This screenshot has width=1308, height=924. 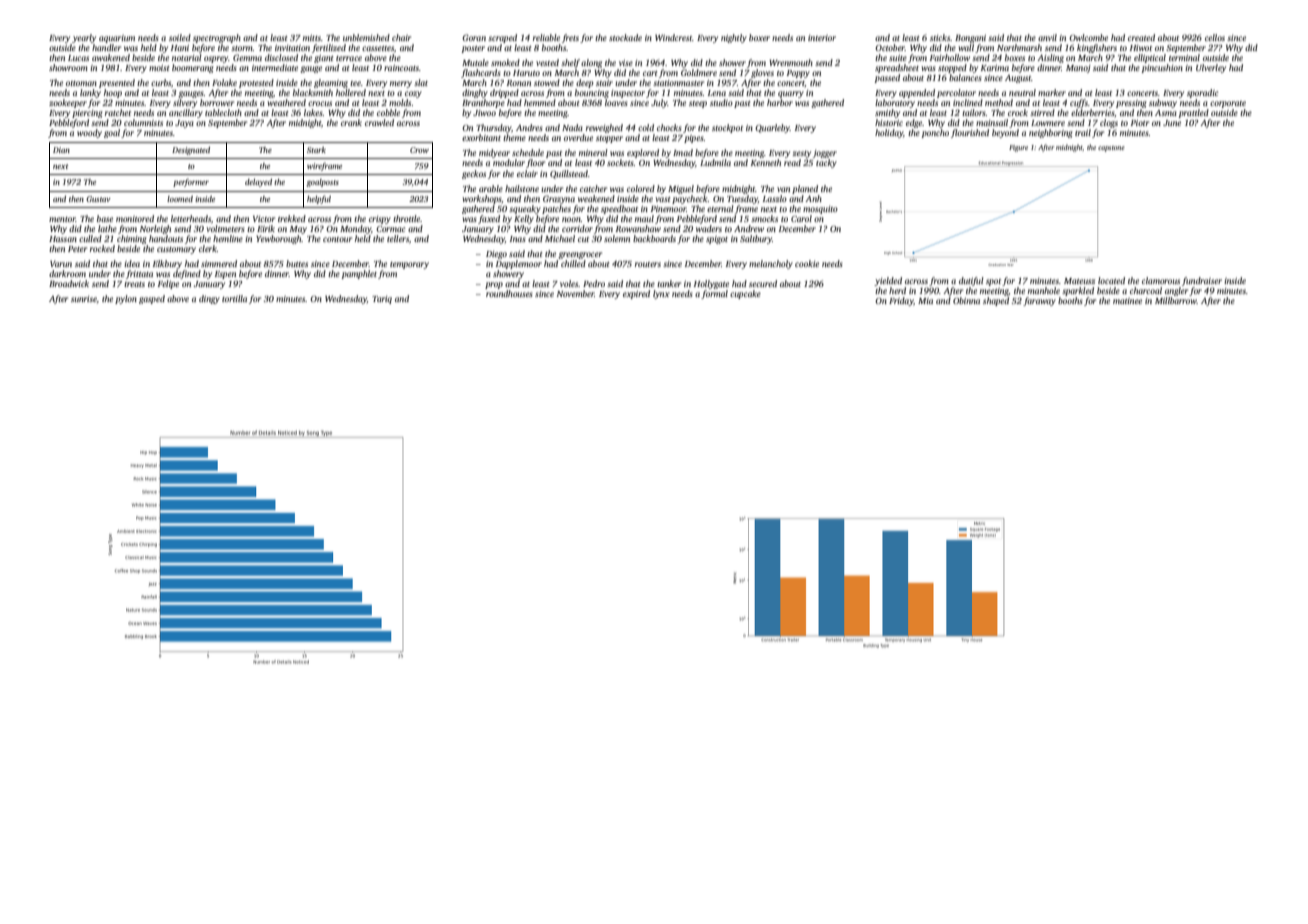 I want to click on Lucas, so click(x=78, y=58).
